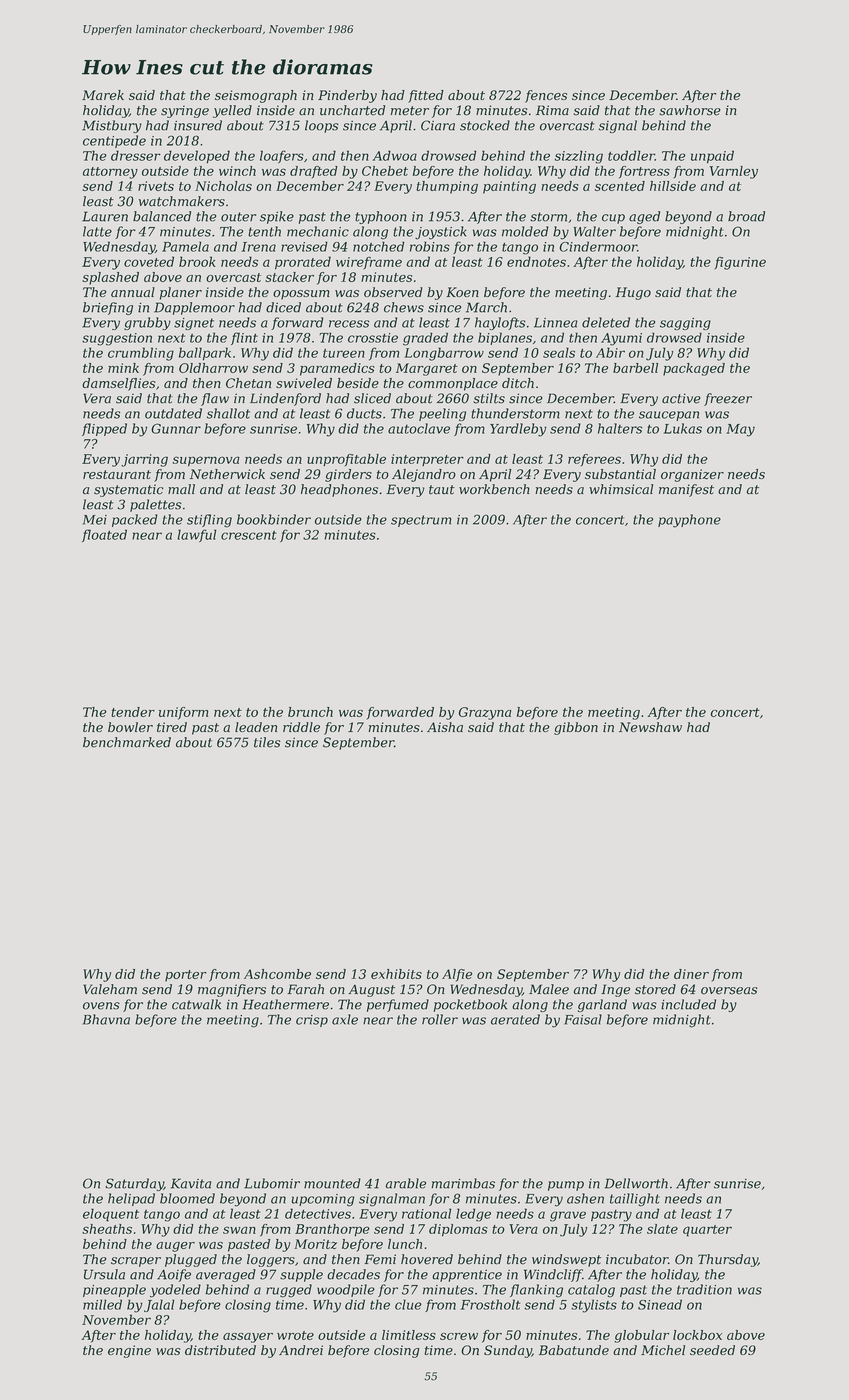 The height and width of the screenshot is (1400, 849). I want to click on sawhorse, so click(690, 110).
